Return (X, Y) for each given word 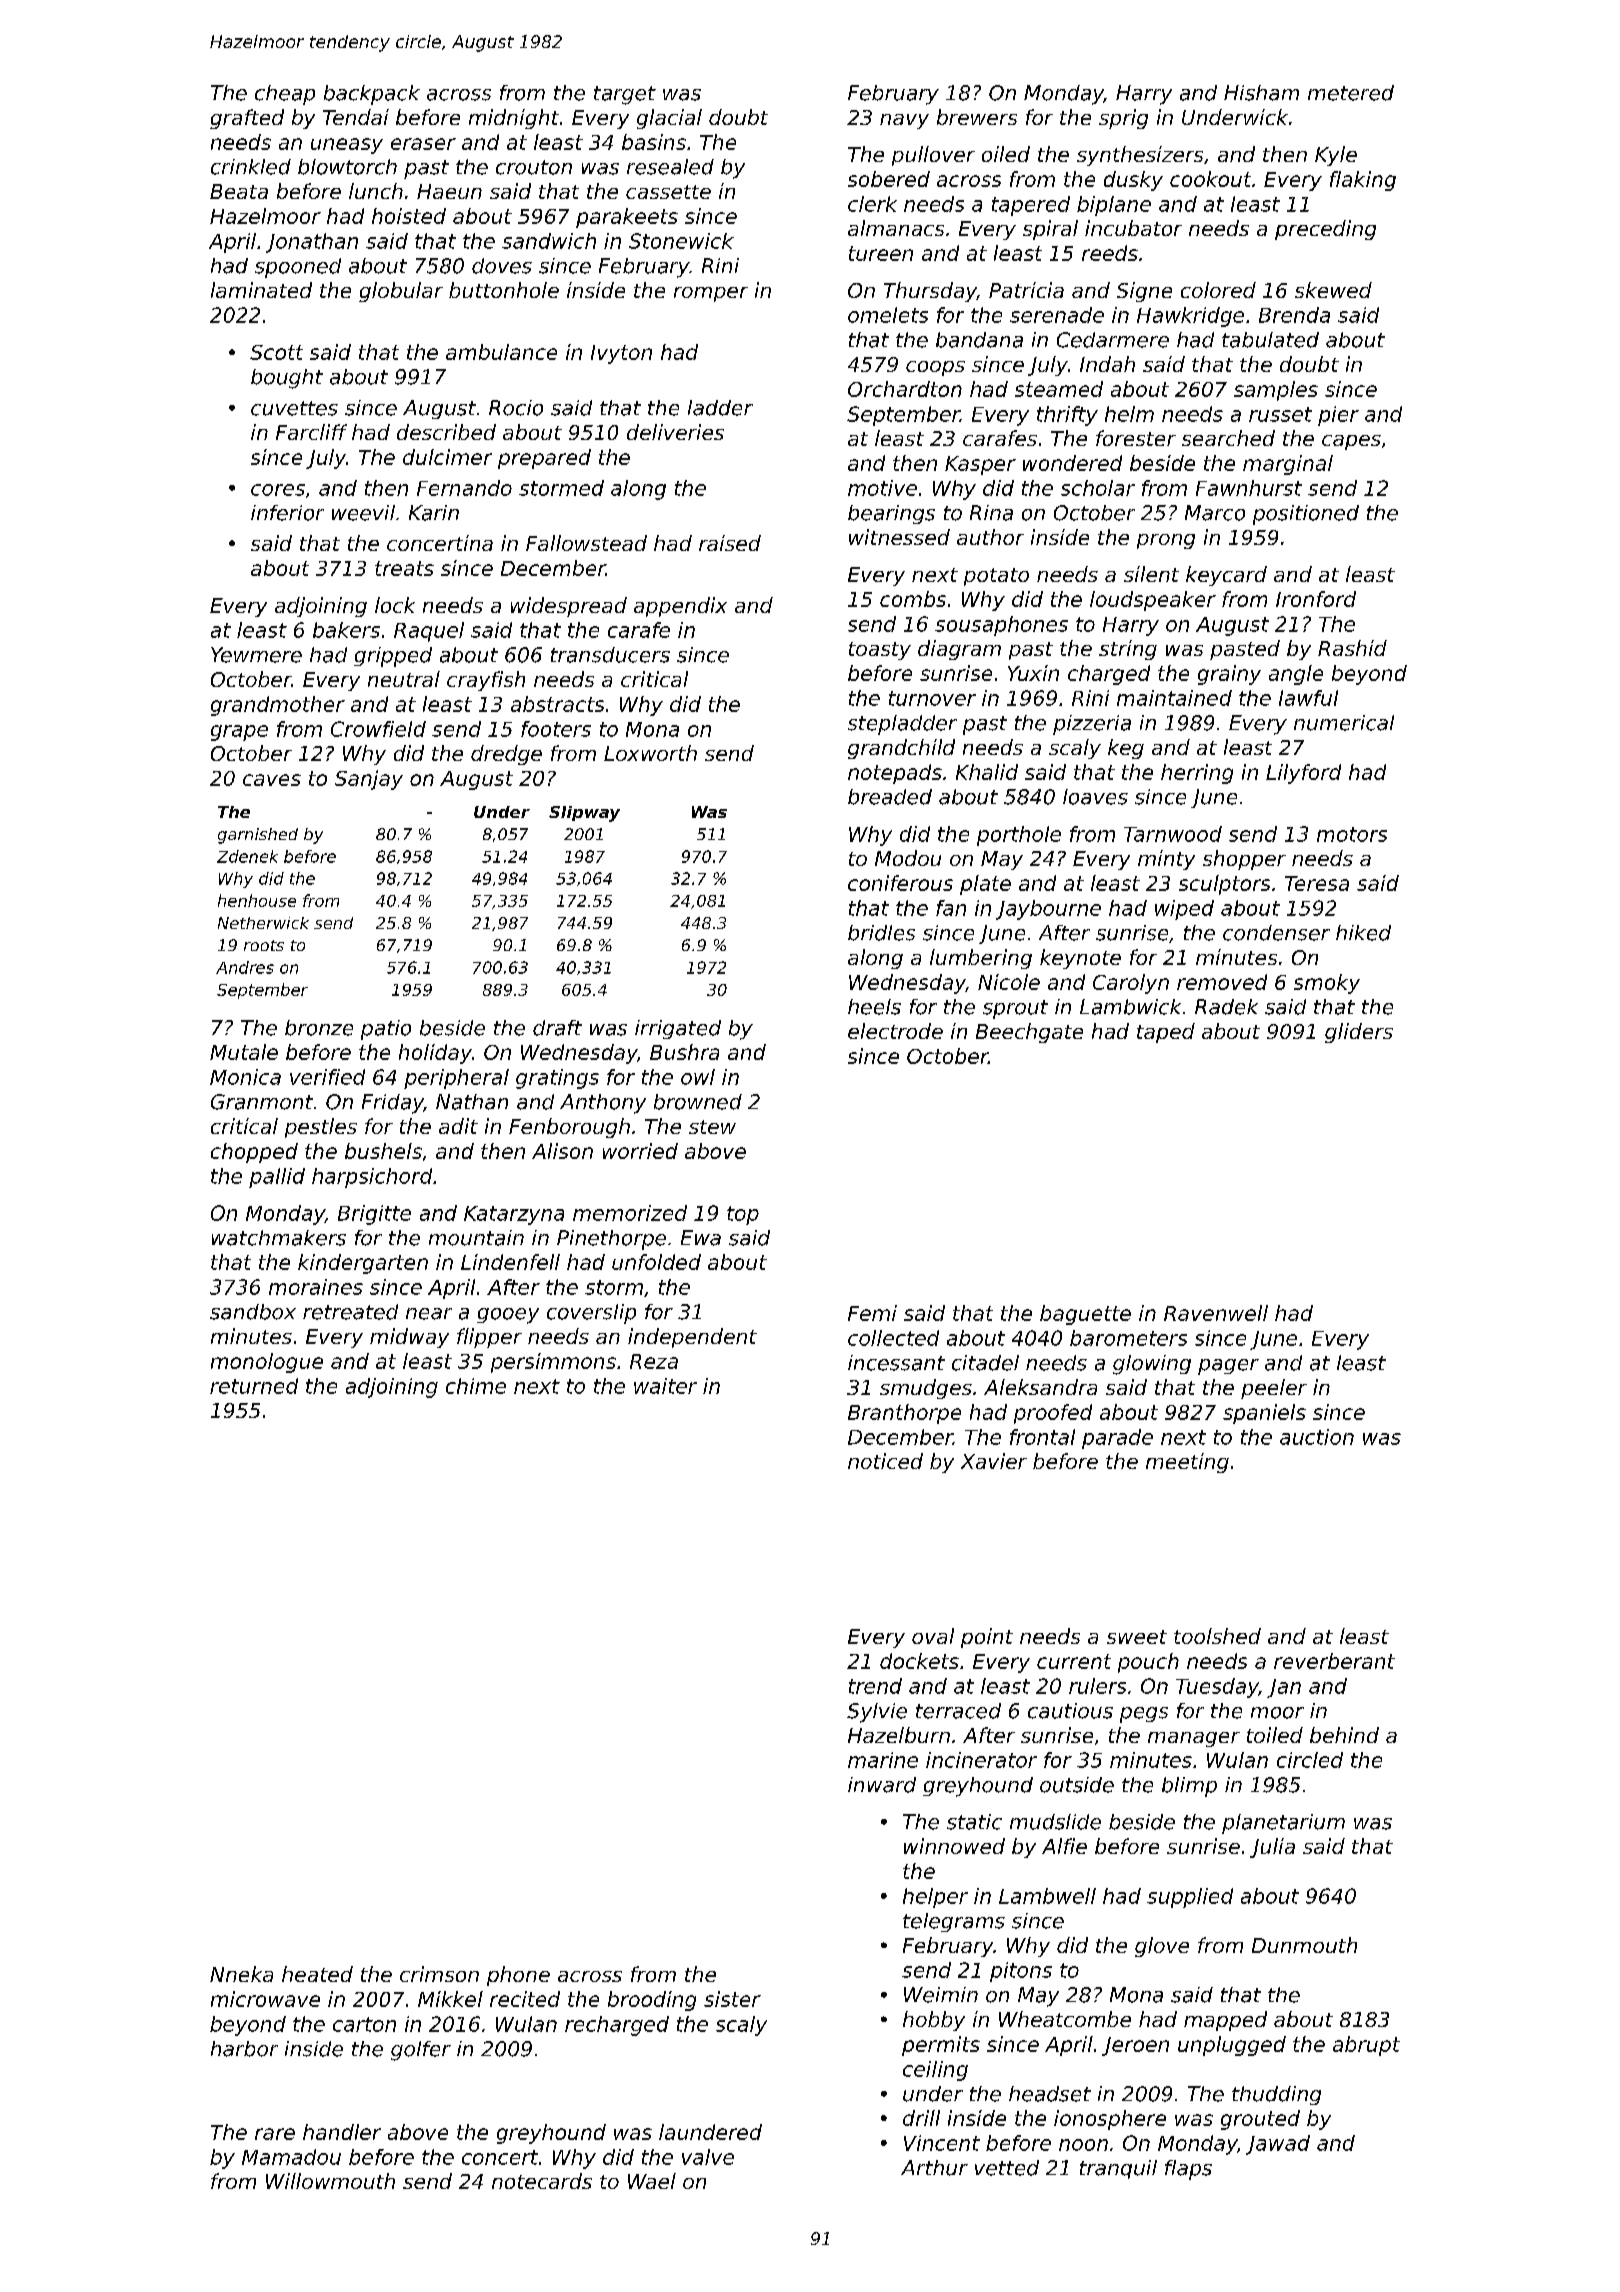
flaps (1188, 2170)
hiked (1363, 933)
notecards (542, 2181)
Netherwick (263, 923)
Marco (1215, 513)
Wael (652, 2181)
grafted (247, 119)
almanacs (896, 228)
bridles (881, 933)
